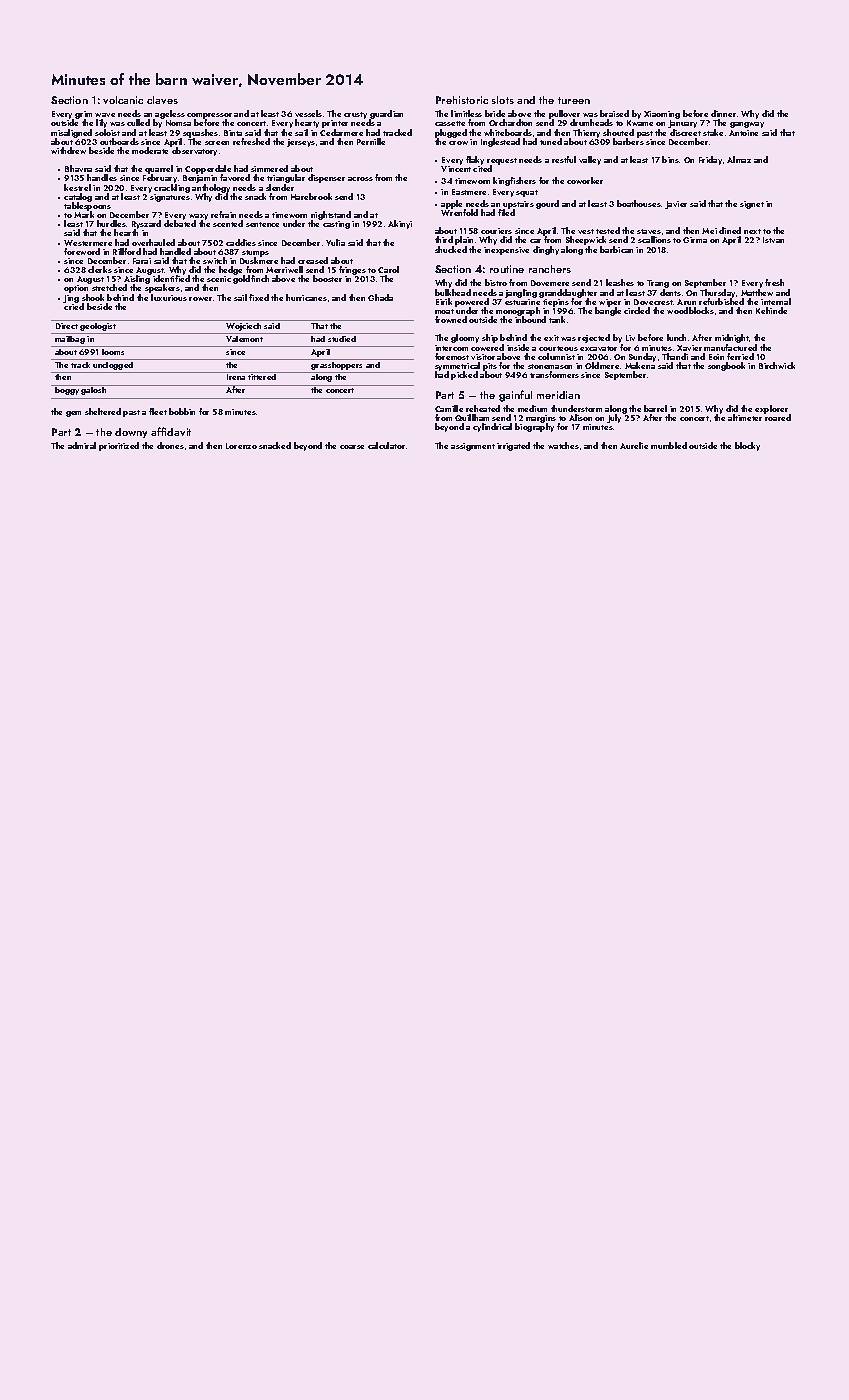 Image resolution: width=849 pixels, height=1400 pixels. Describe the element at coordinates (451, 133) in the page. I see `plugged` at that location.
